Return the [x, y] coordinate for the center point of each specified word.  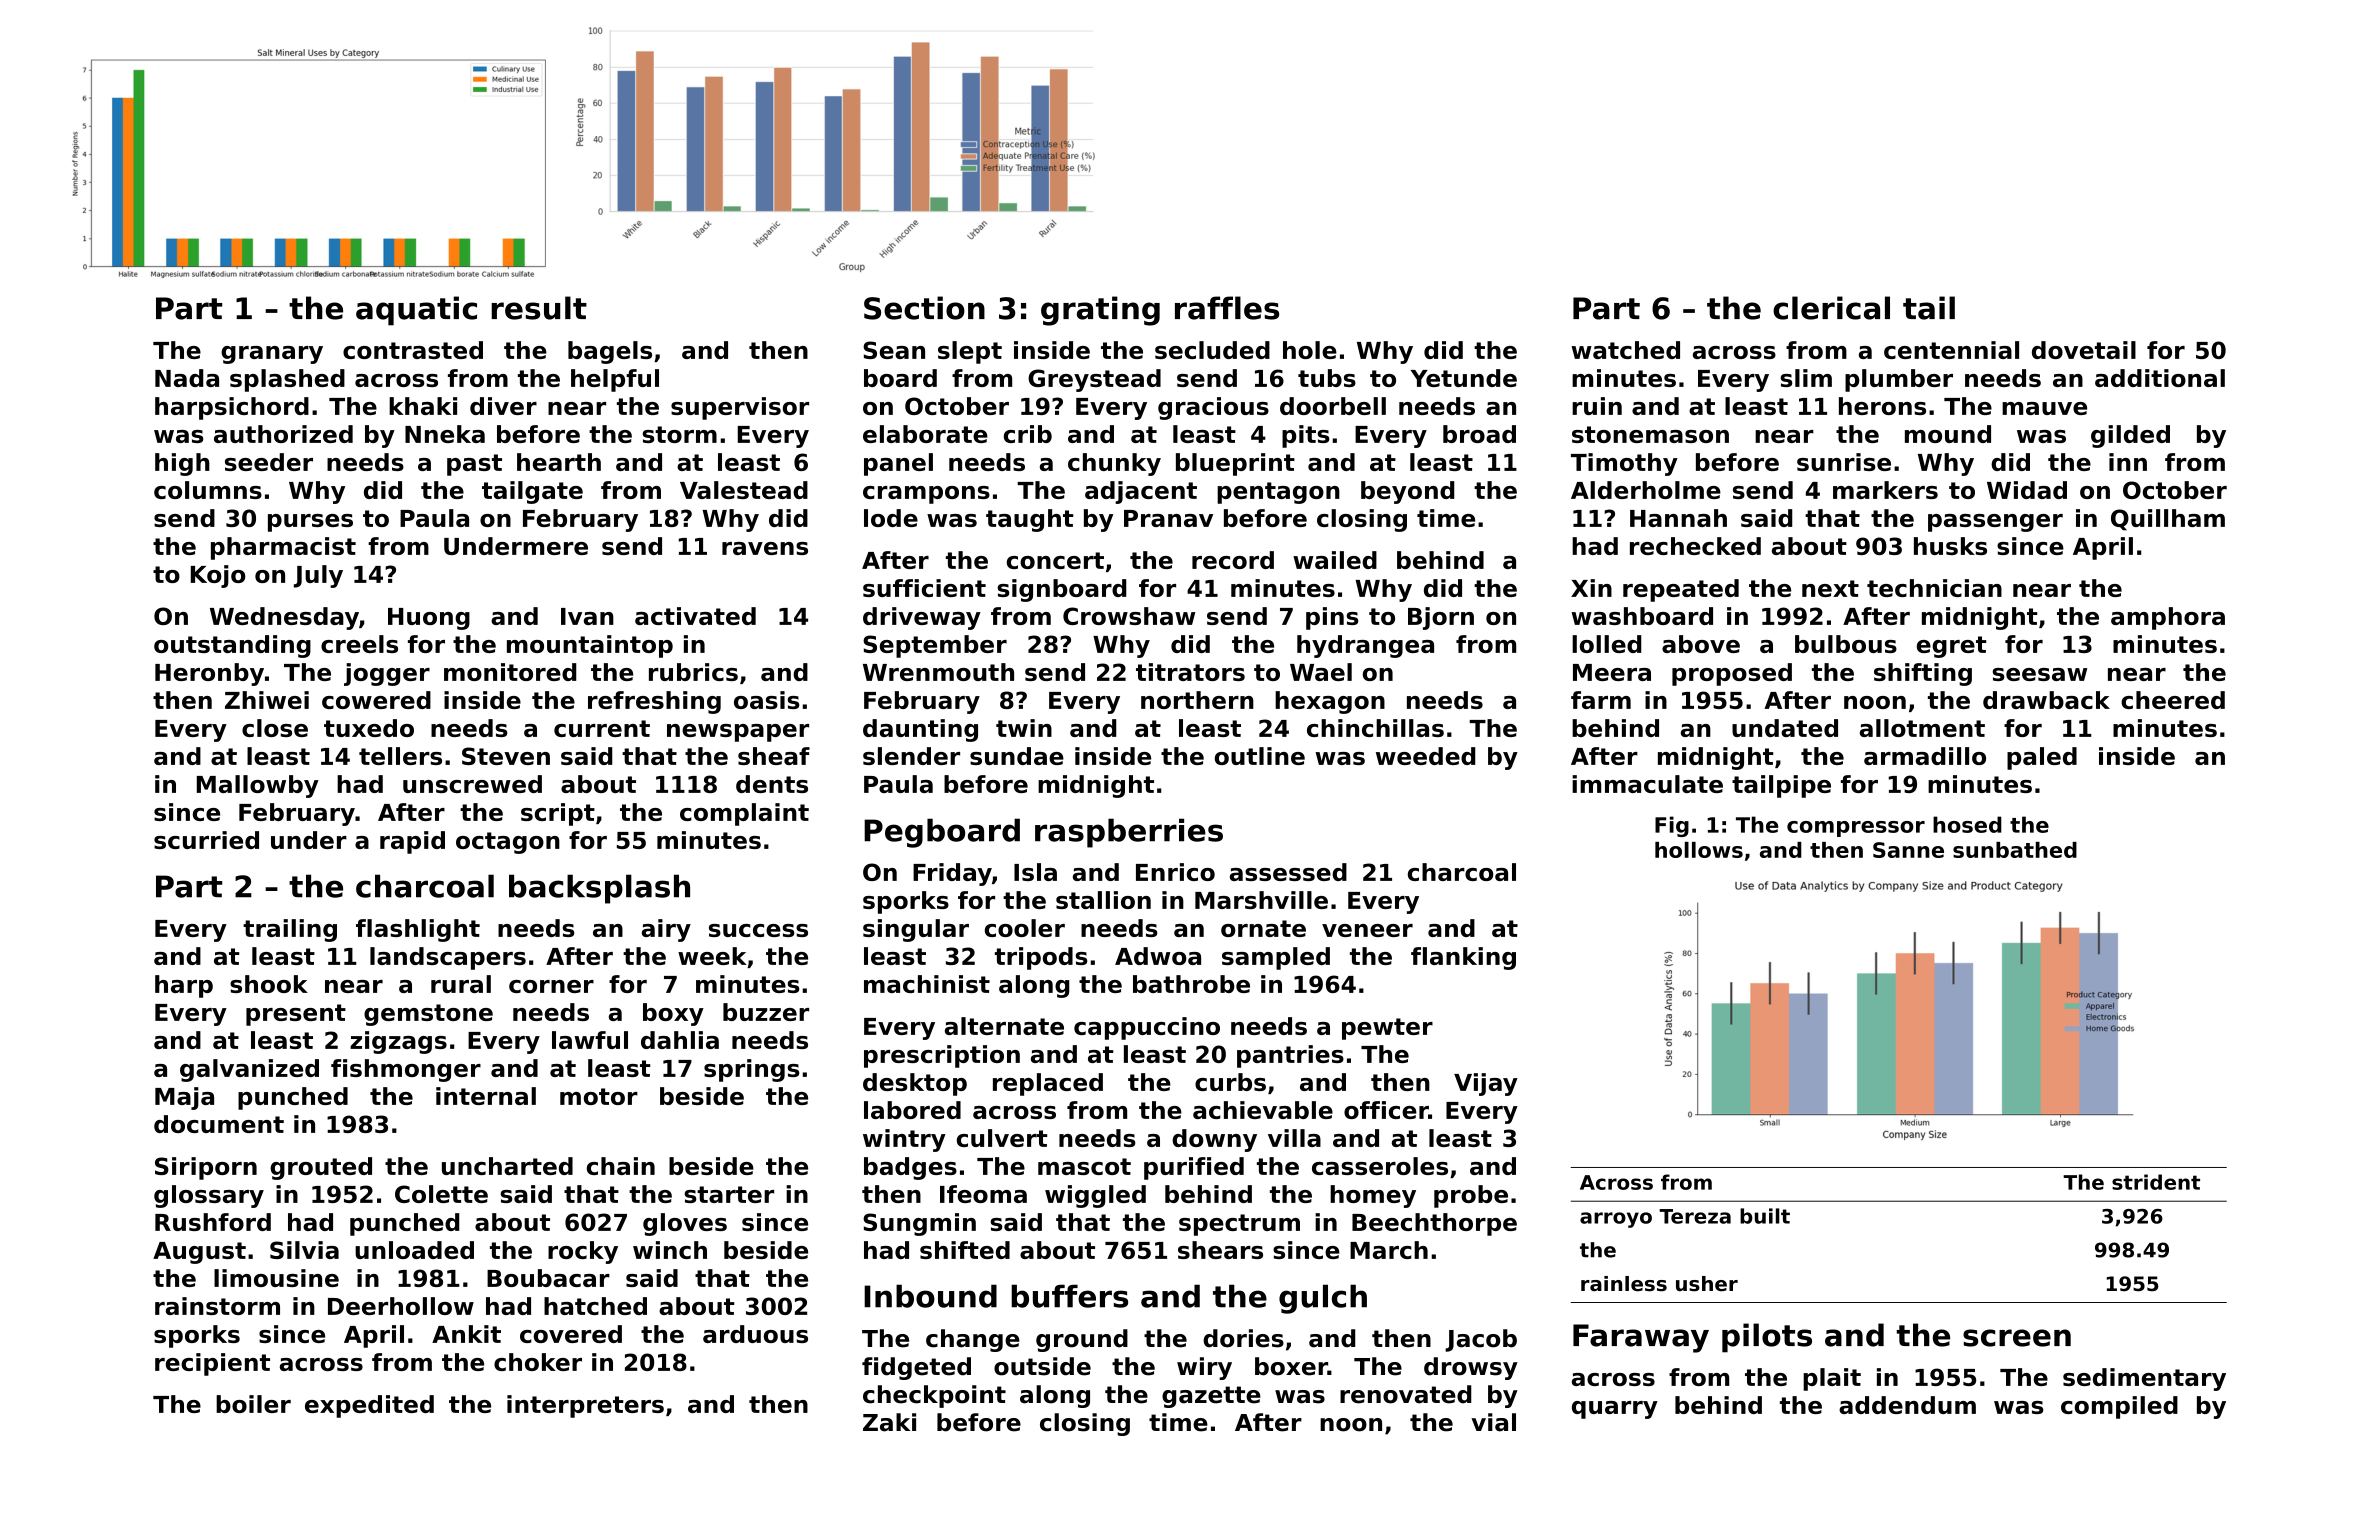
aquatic [416, 311]
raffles [1227, 308]
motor [599, 1096]
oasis [766, 700]
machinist [927, 984]
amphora [2168, 618]
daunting [920, 730]
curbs [1230, 1082]
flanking [1463, 958]
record [1233, 560]
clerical [1831, 308]
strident [2156, 1182]
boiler [253, 1404]
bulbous [1846, 644]
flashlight [418, 930]
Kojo [218, 576]
